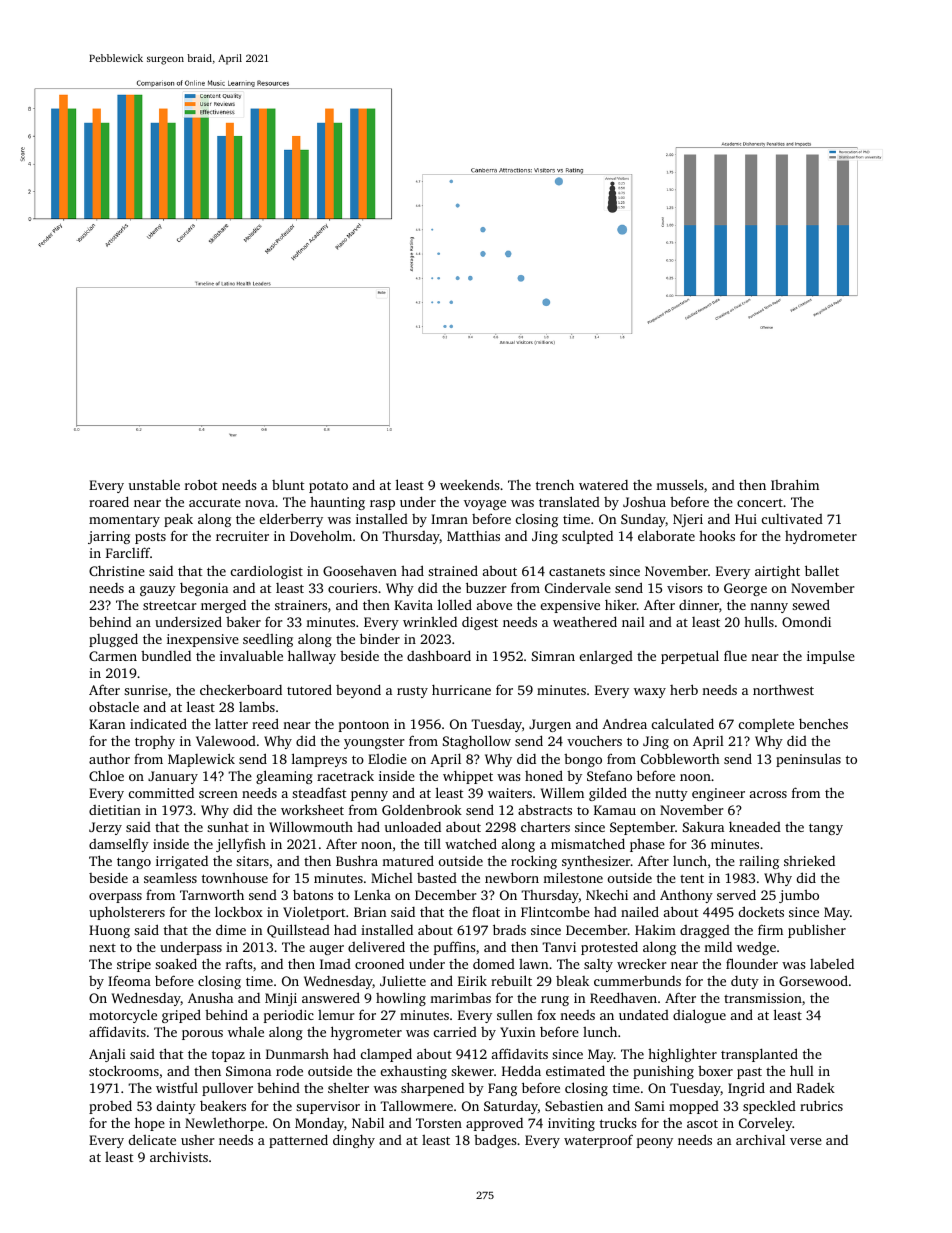 Image resolution: width=952 pixels, height=1233 pixels. Describe the element at coordinates (703, 827) in the screenshot. I see `Sakura` at that location.
